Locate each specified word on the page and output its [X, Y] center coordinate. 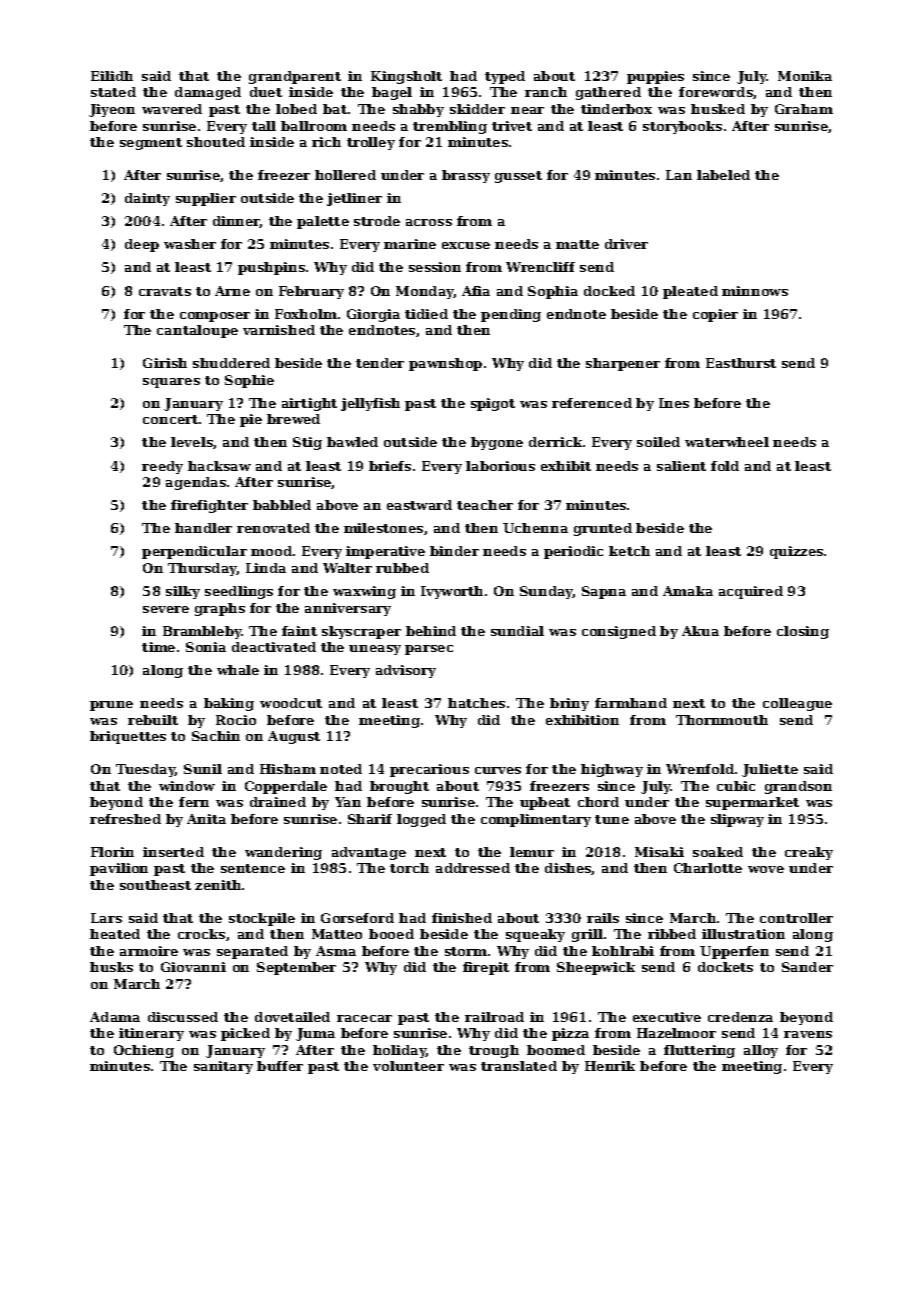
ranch [546, 92]
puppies [655, 77]
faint [299, 631]
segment [151, 144]
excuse [466, 245]
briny [569, 704]
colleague [797, 704]
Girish [165, 363]
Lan [679, 175]
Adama [115, 1017]
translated [519, 1066]
